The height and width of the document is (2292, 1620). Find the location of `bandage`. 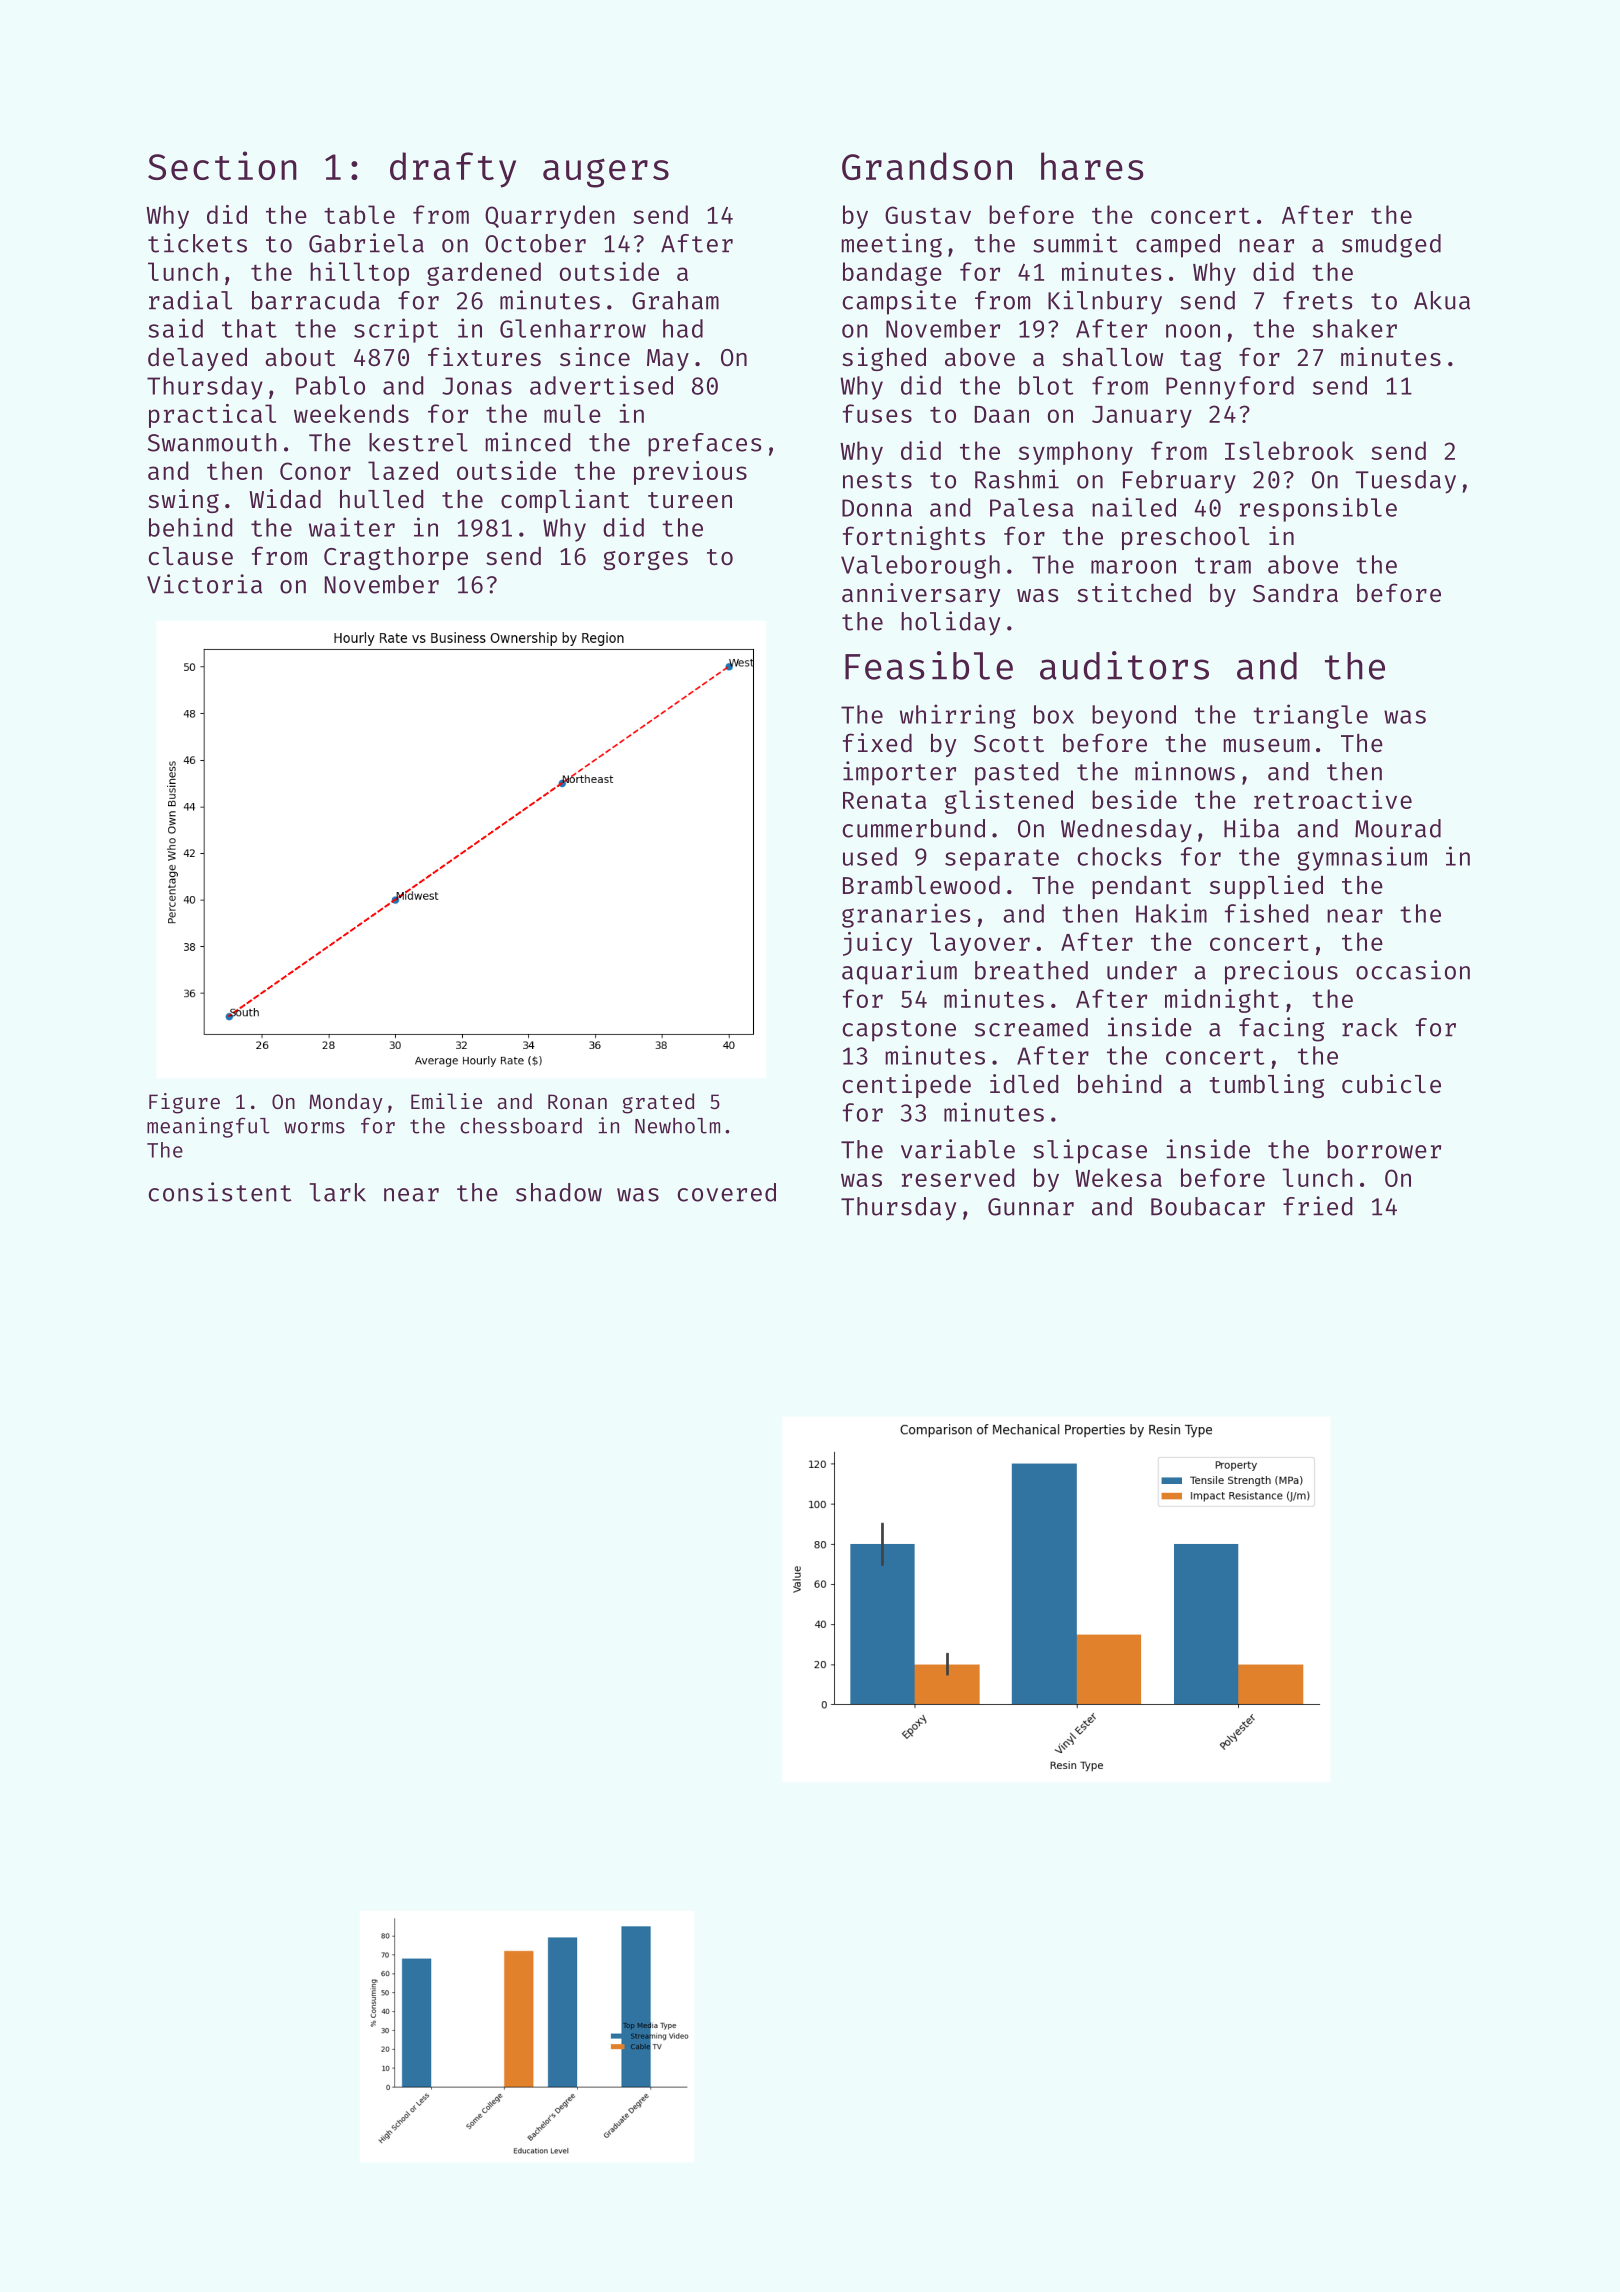

bandage is located at coordinates (892, 274).
